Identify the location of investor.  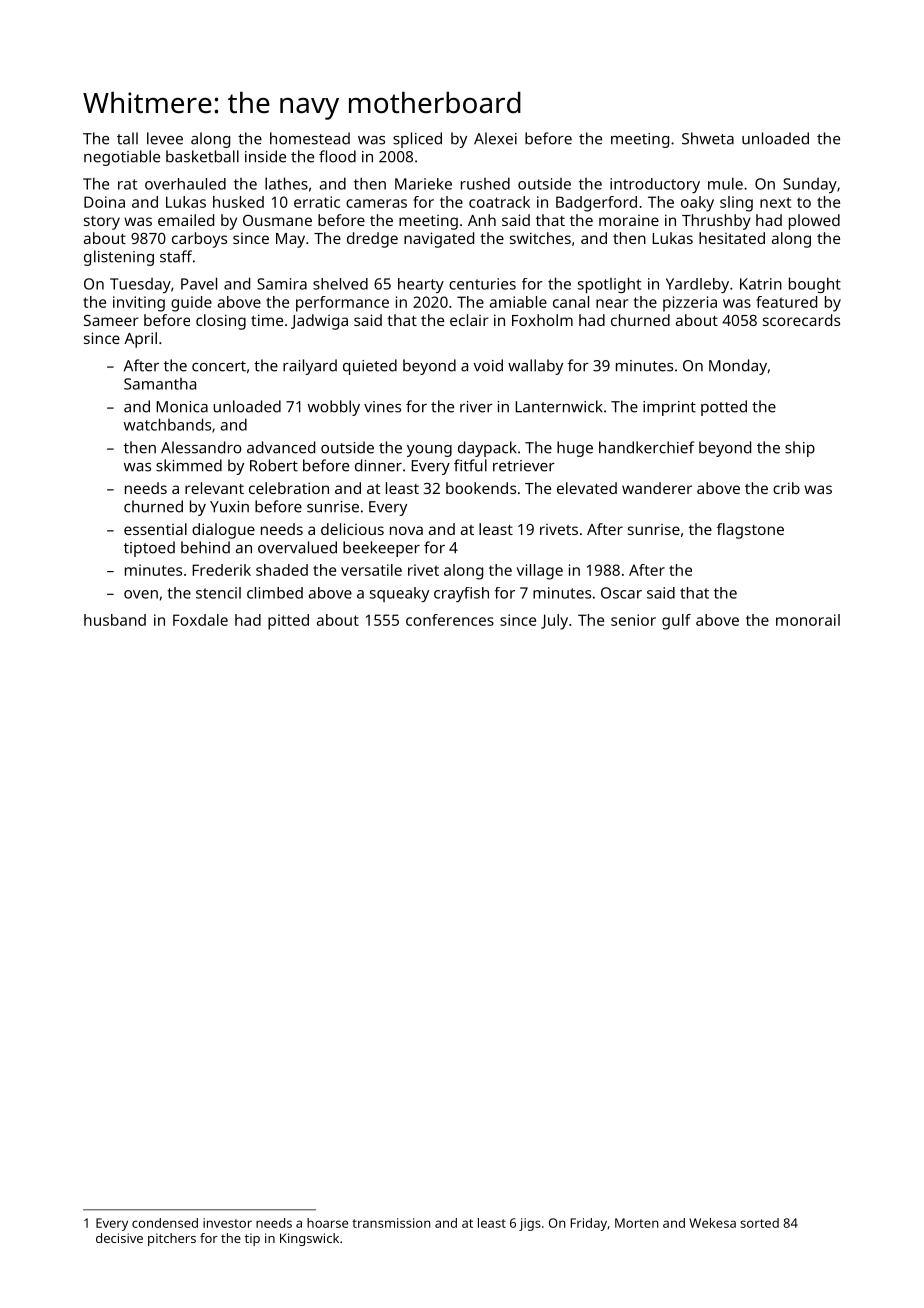
(227, 1223).
